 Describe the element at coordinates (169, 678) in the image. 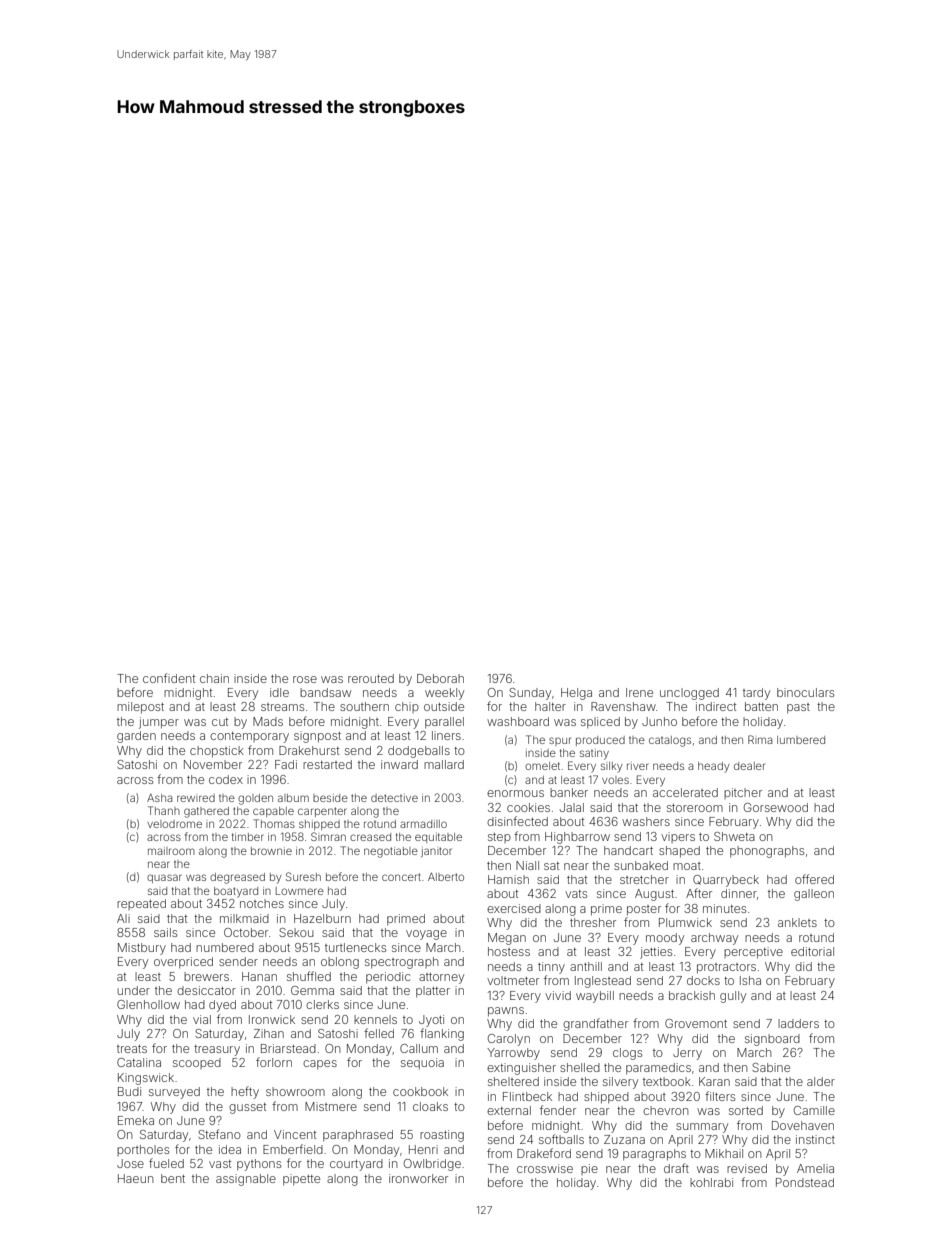

I see `confident` at that location.
